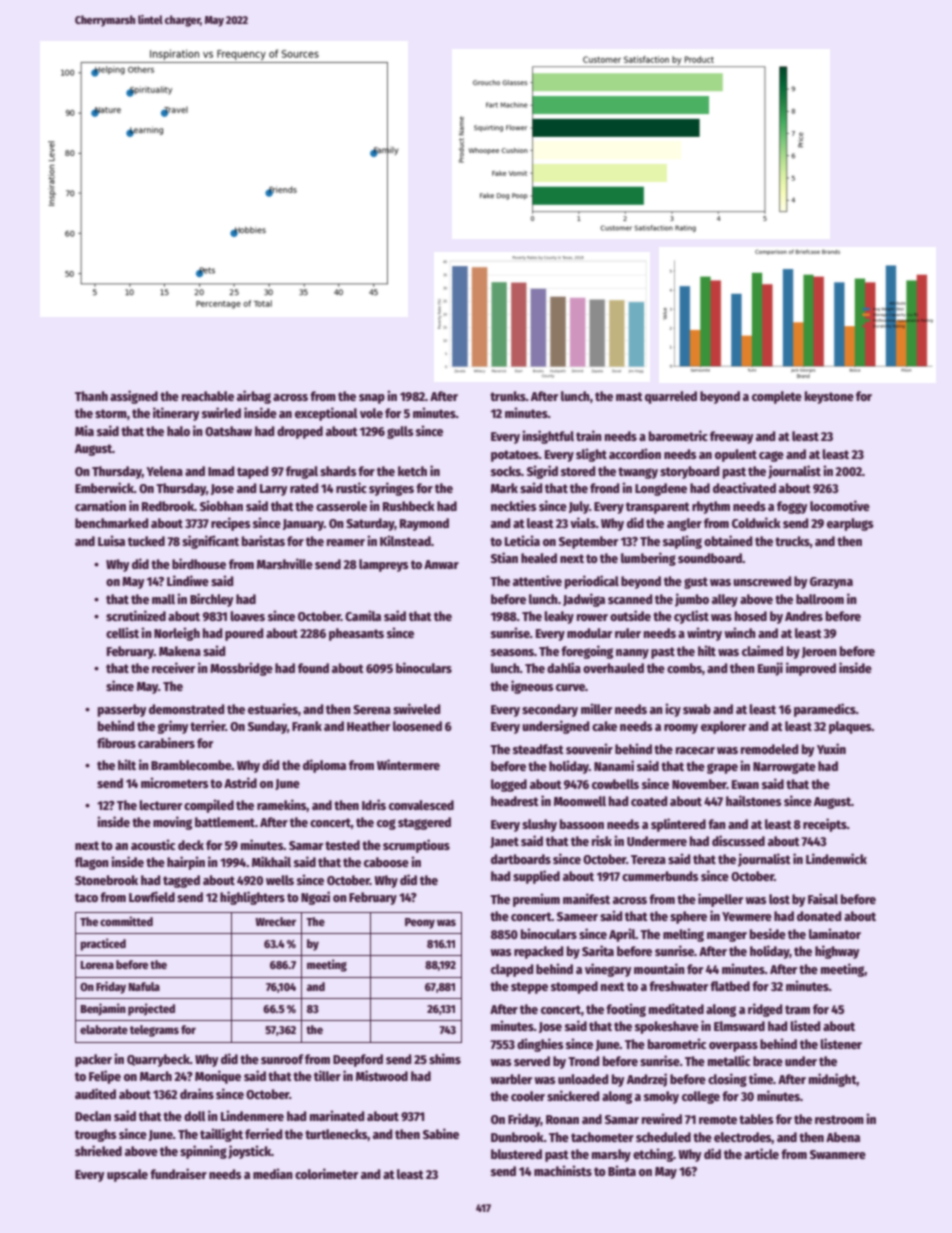 Image resolution: width=952 pixels, height=1233 pixels. I want to click on storyboard, so click(689, 472).
